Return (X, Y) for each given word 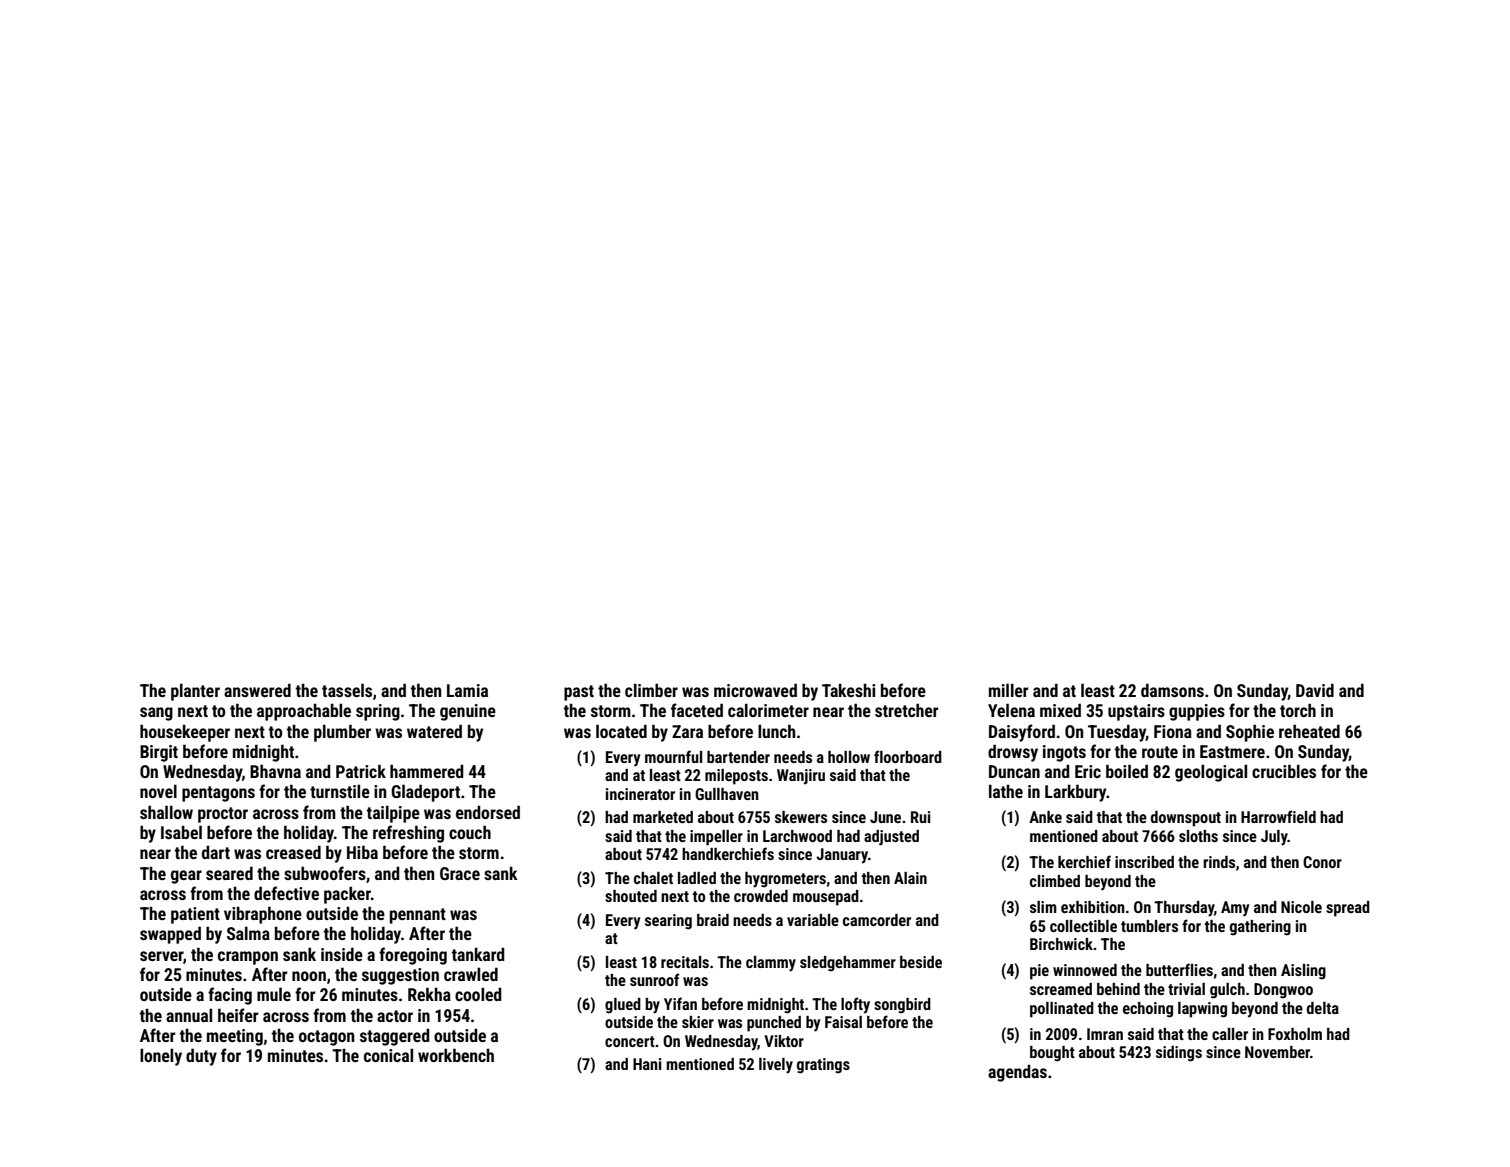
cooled (478, 994)
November (1277, 1052)
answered (257, 690)
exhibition (1093, 907)
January (842, 856)
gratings (823, 1066)
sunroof (654, 979)
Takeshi (848, 690)
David (1315, 690)
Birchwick (1061, 944)
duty (201, 1057)
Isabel (181, 832)
